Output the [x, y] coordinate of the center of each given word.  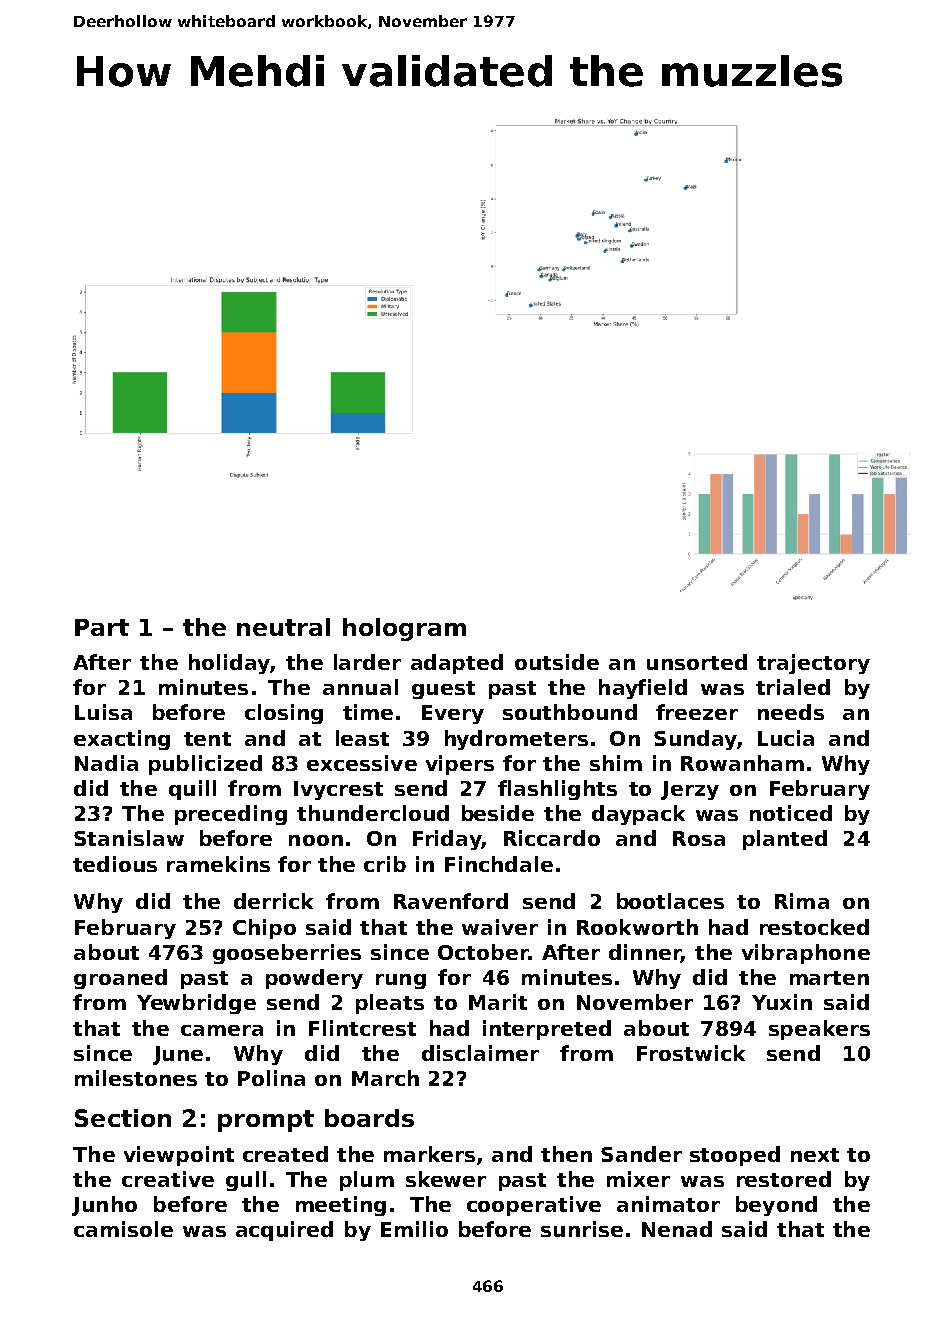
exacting [122, 740]
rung [401, 981]
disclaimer [480, 1053]
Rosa [699, 838]
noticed [791, 813]
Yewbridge [196, 1004]
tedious [115, 864]
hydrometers [516, 740]
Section [123, 1118]
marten [829, 978]
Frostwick [691, 1053]
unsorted [697, 662]
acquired [284, 1231]
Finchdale [499, 864]
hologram [404, 629]
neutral [283, 627]
